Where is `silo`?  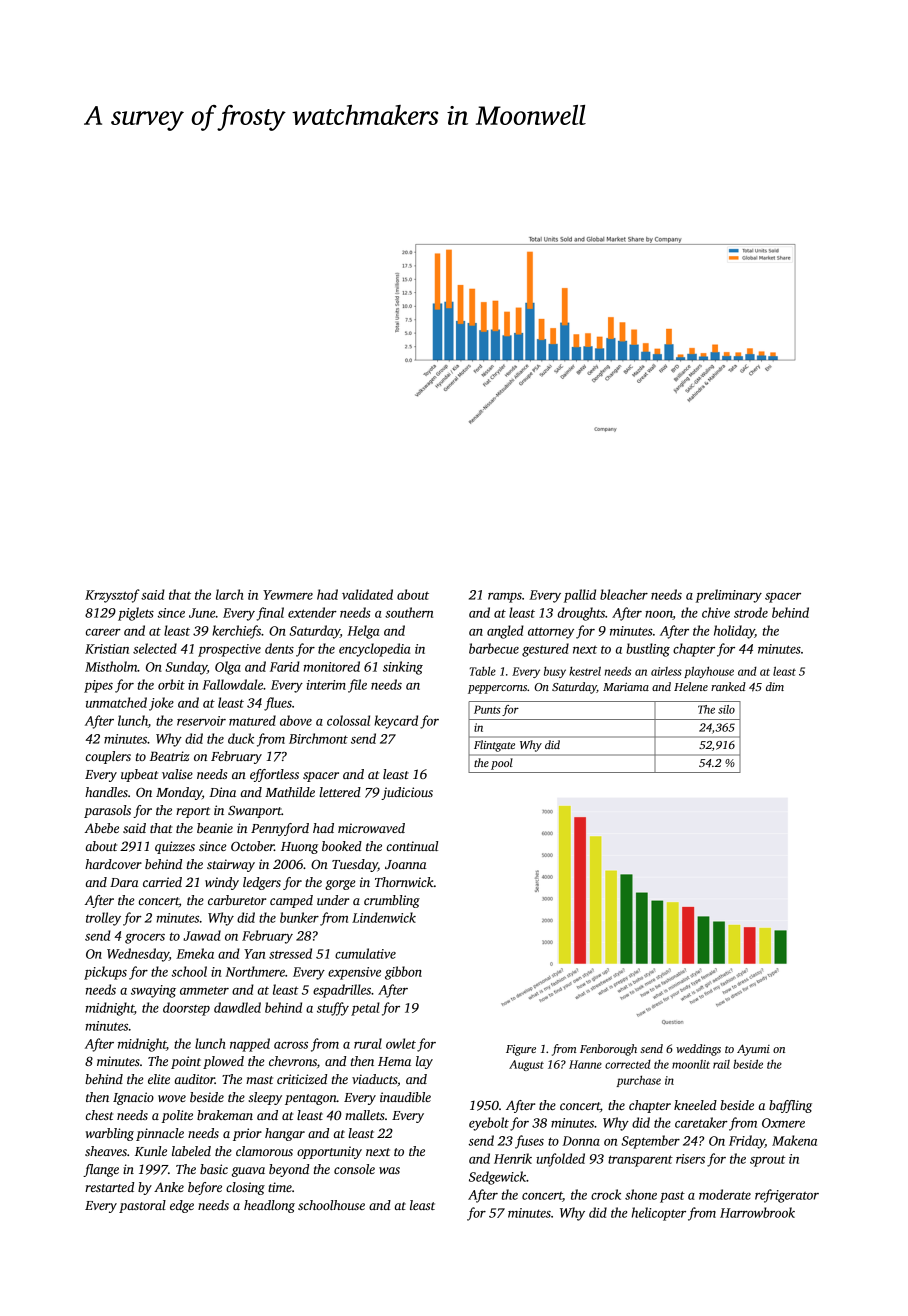
silo is located at coordinates (726, 709).
